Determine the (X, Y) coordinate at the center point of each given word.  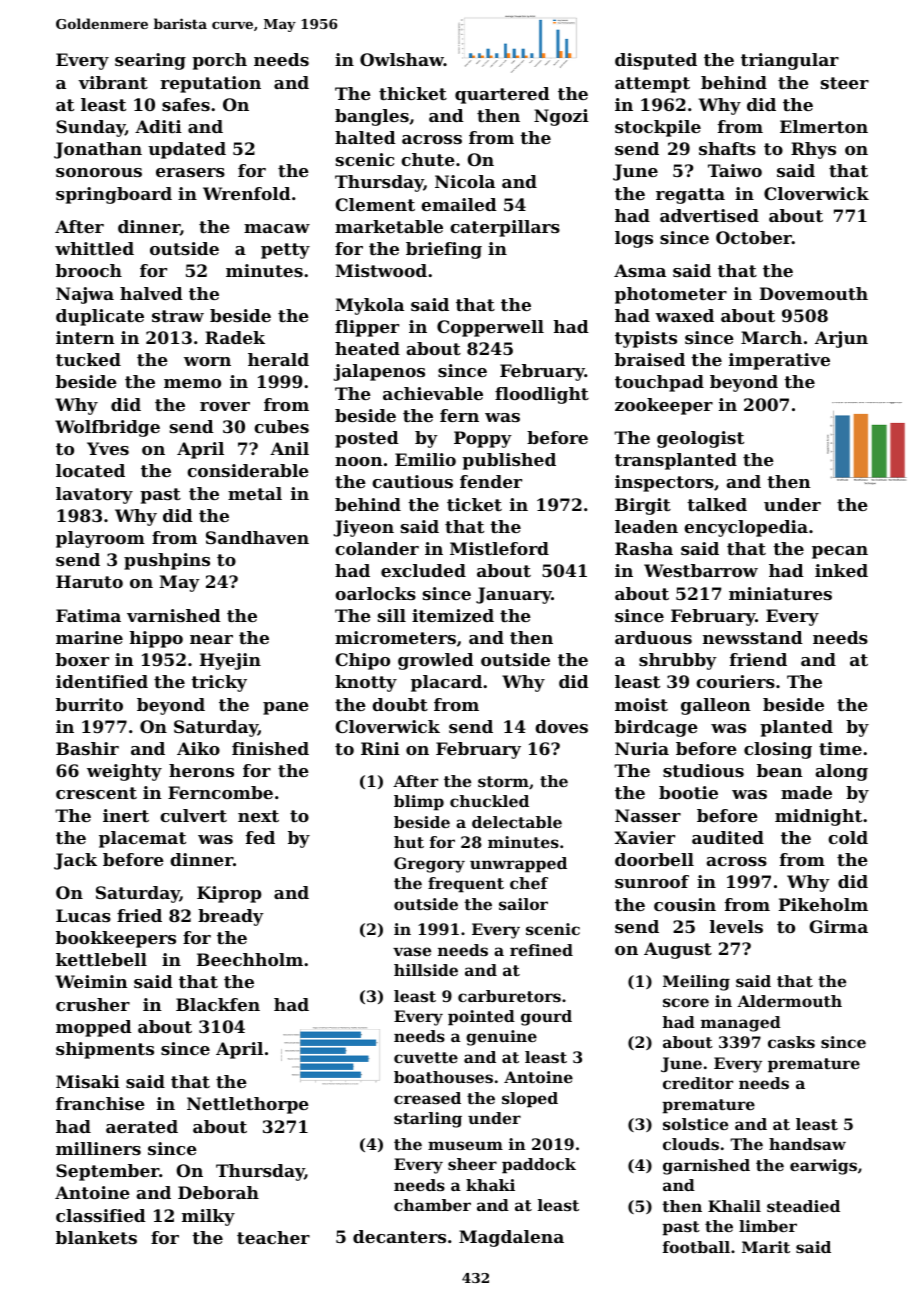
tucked (88, 359)
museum (465, 1145)
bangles (372, 117)
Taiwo (735, 170)
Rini (380, 748)
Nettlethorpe (248, 1105)
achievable (433, 393)
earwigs (823, 1167)
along (841, 772)
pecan (840, 552)
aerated (142, 1126)
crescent (96, 793)
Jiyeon (364, 528)
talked (717, 504)
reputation (211, 84)
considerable (248, 470)
